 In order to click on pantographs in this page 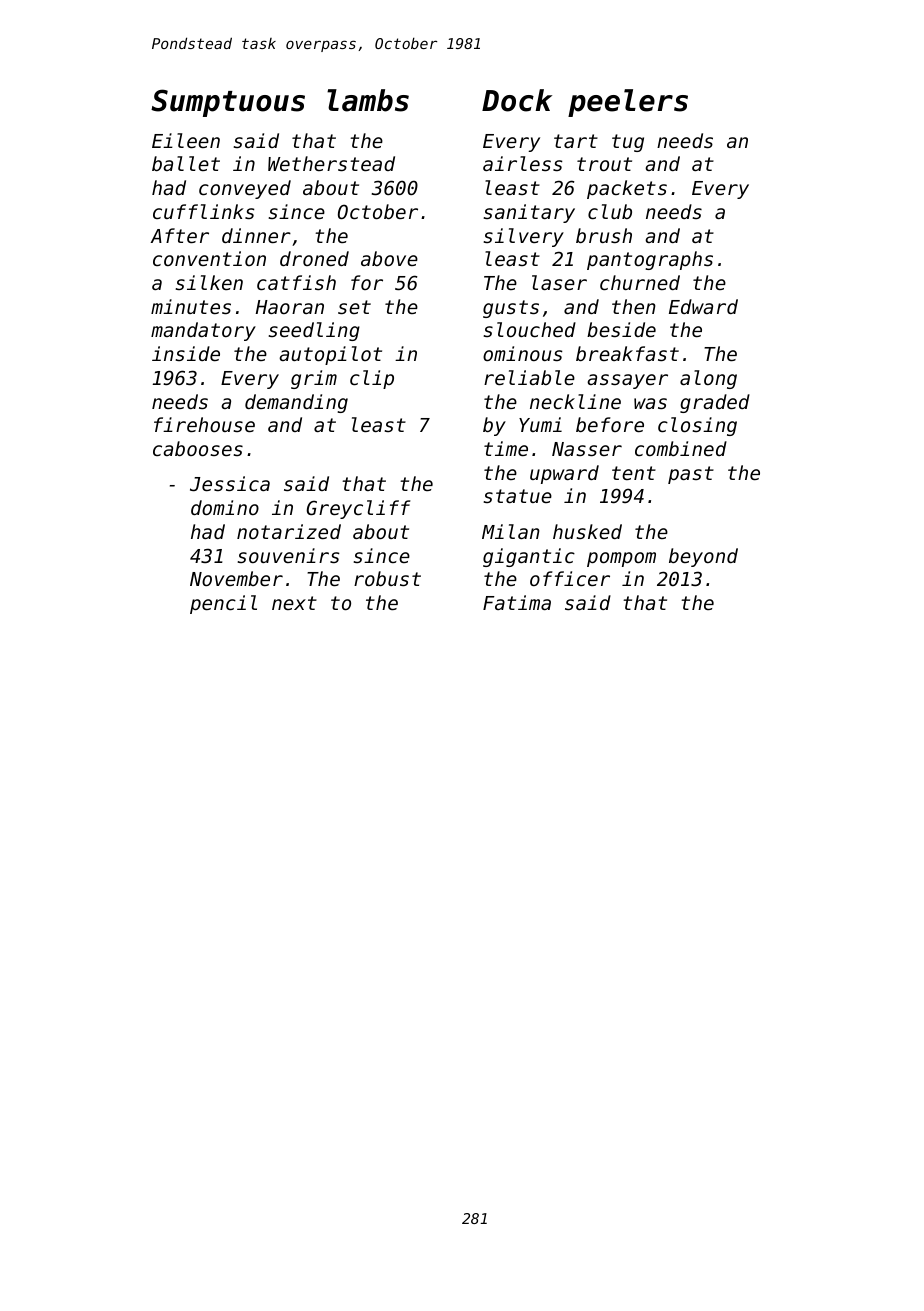, I will do `click(650, 260)`.
